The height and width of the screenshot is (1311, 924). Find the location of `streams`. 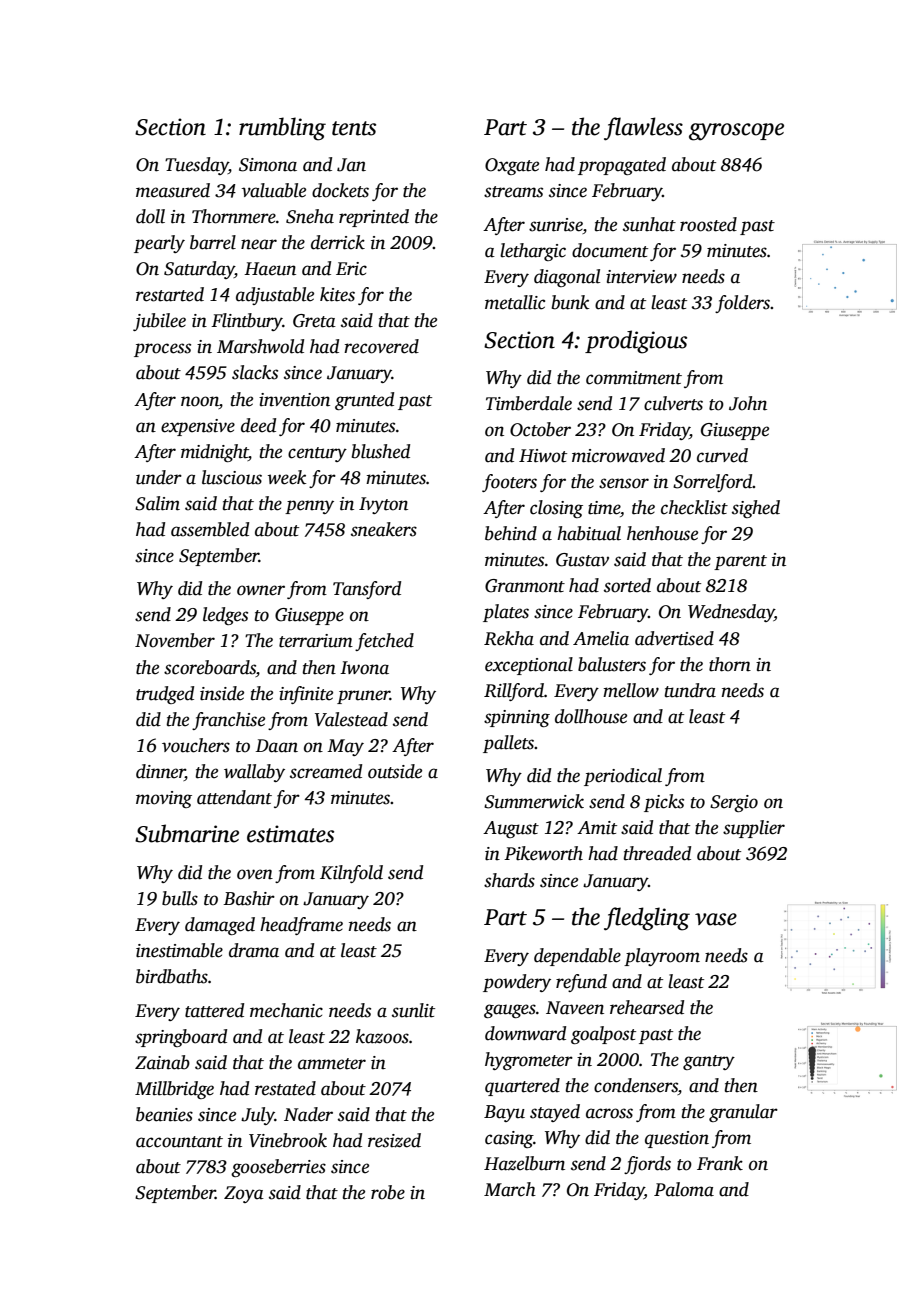

streams is located at coordinates (513, 192).
